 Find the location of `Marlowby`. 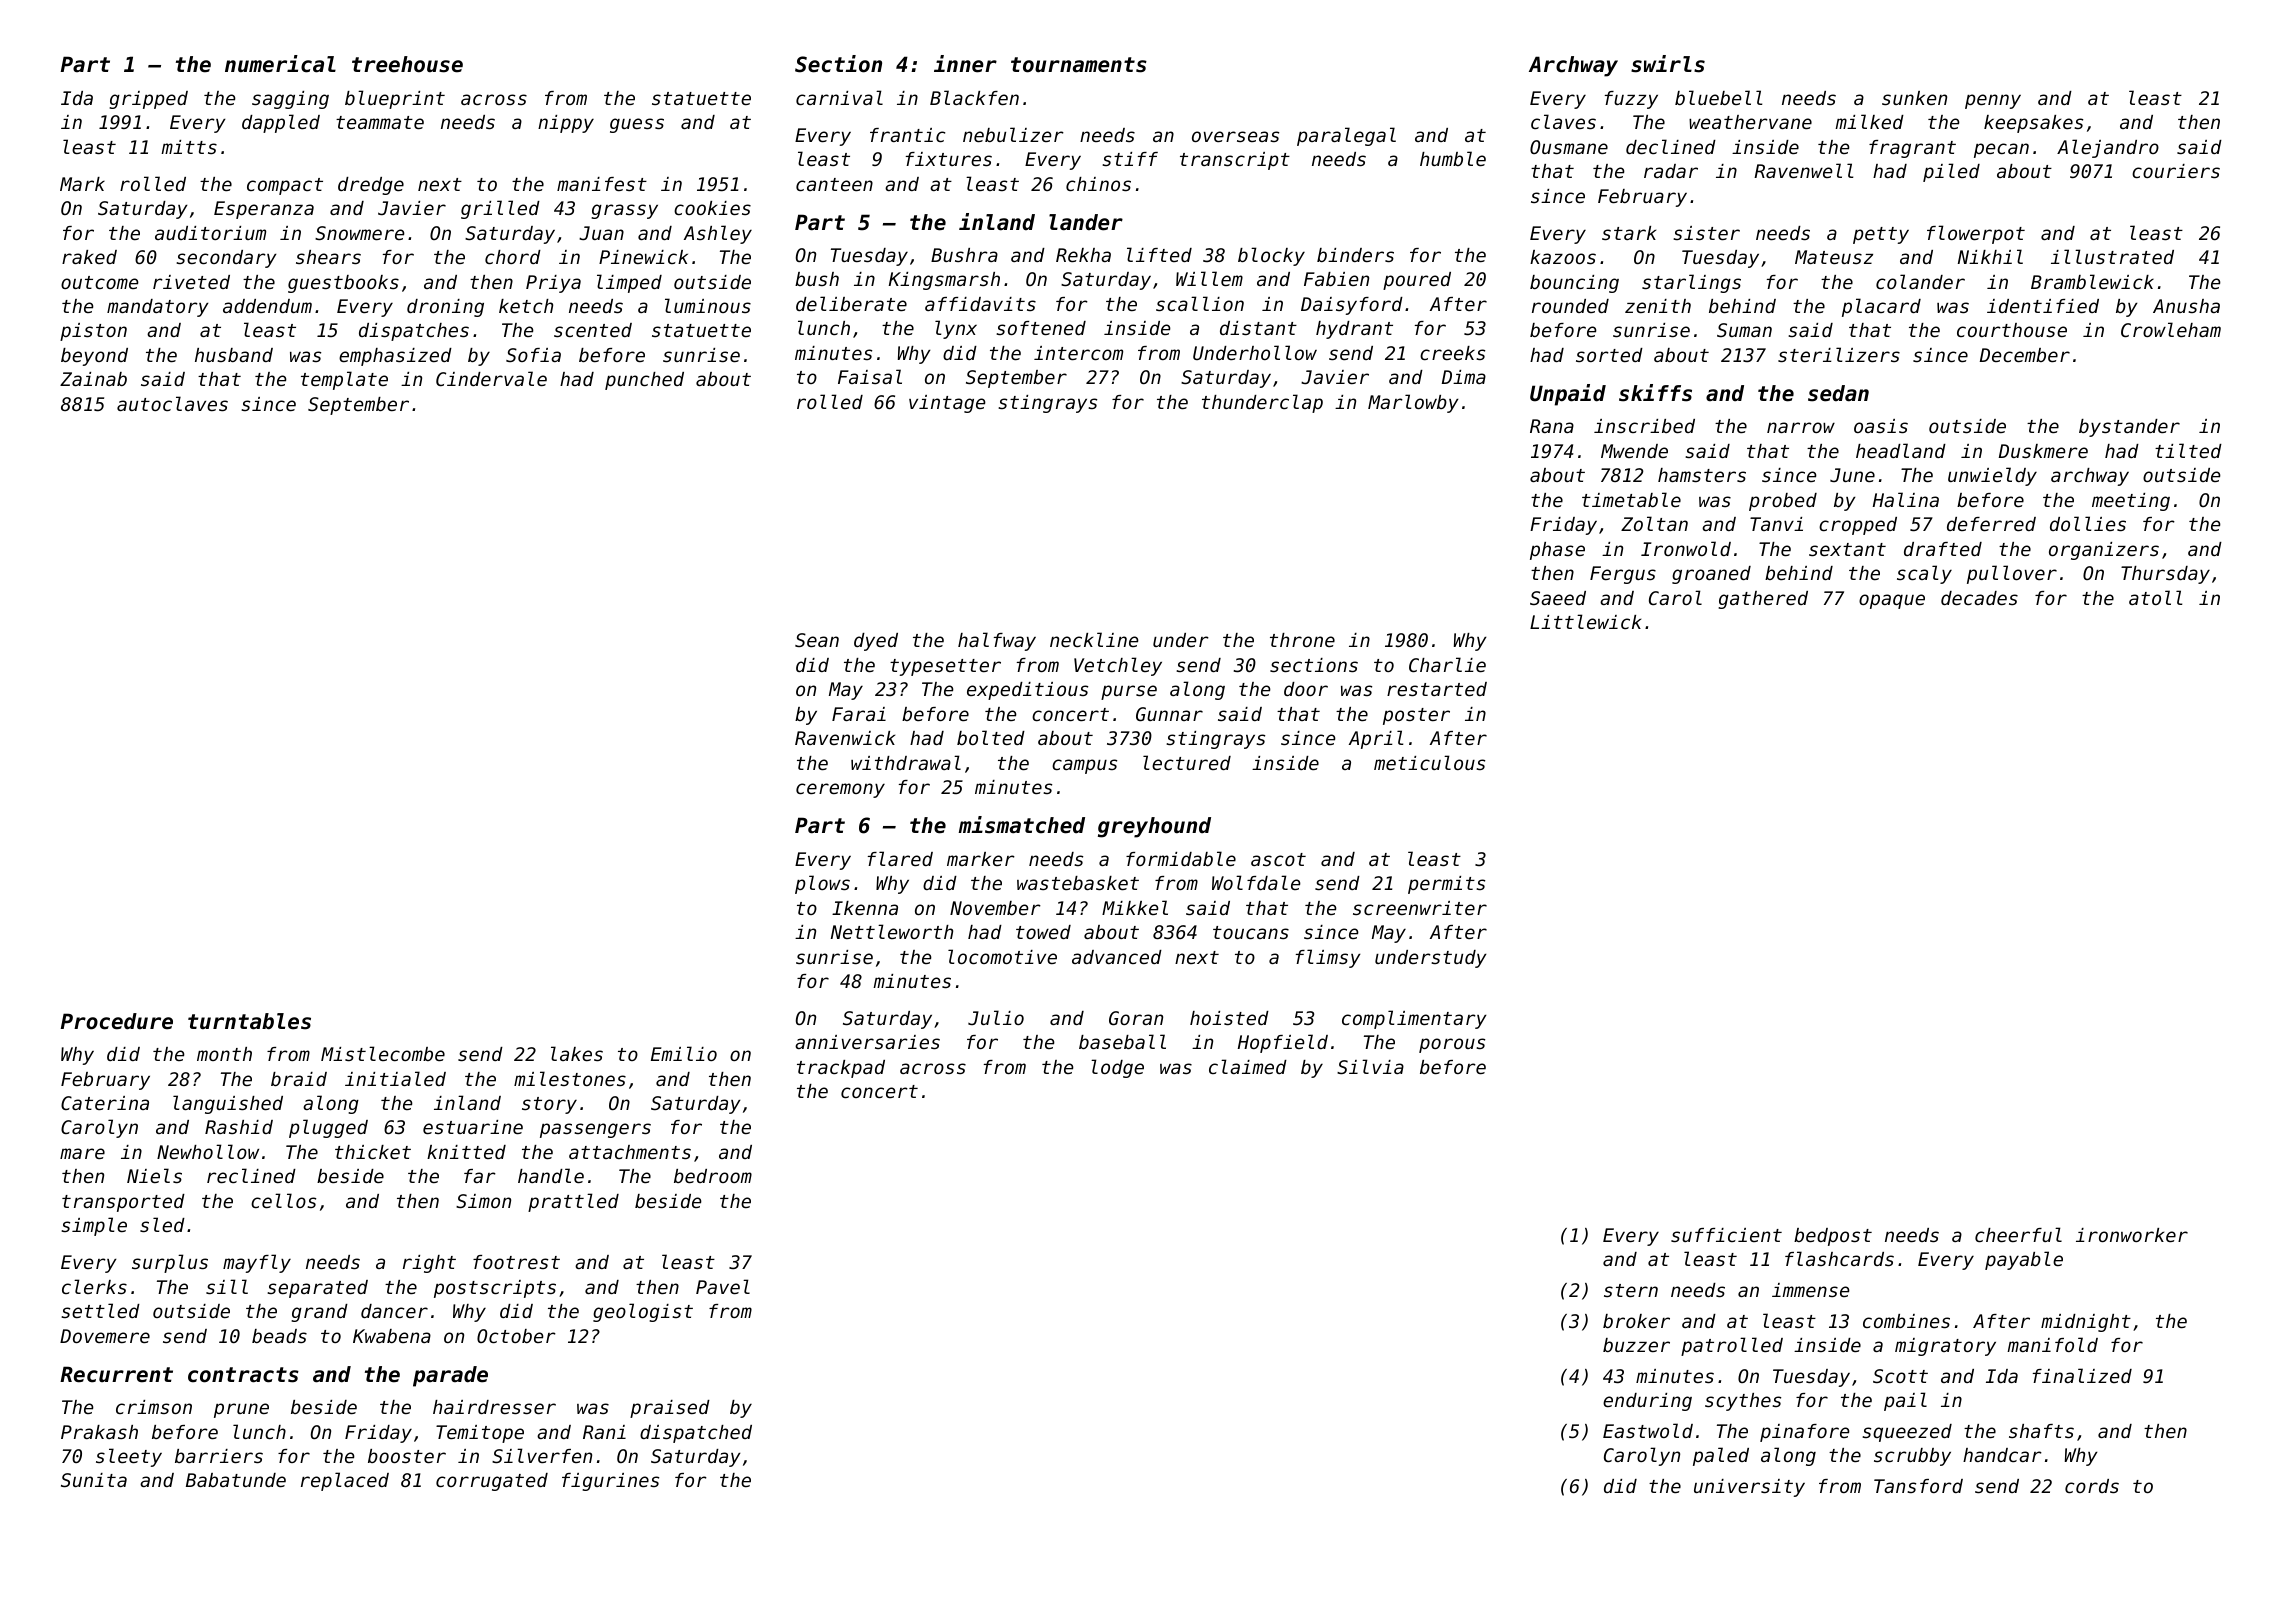

Marlowby is located at coordinates (1413, 403).
